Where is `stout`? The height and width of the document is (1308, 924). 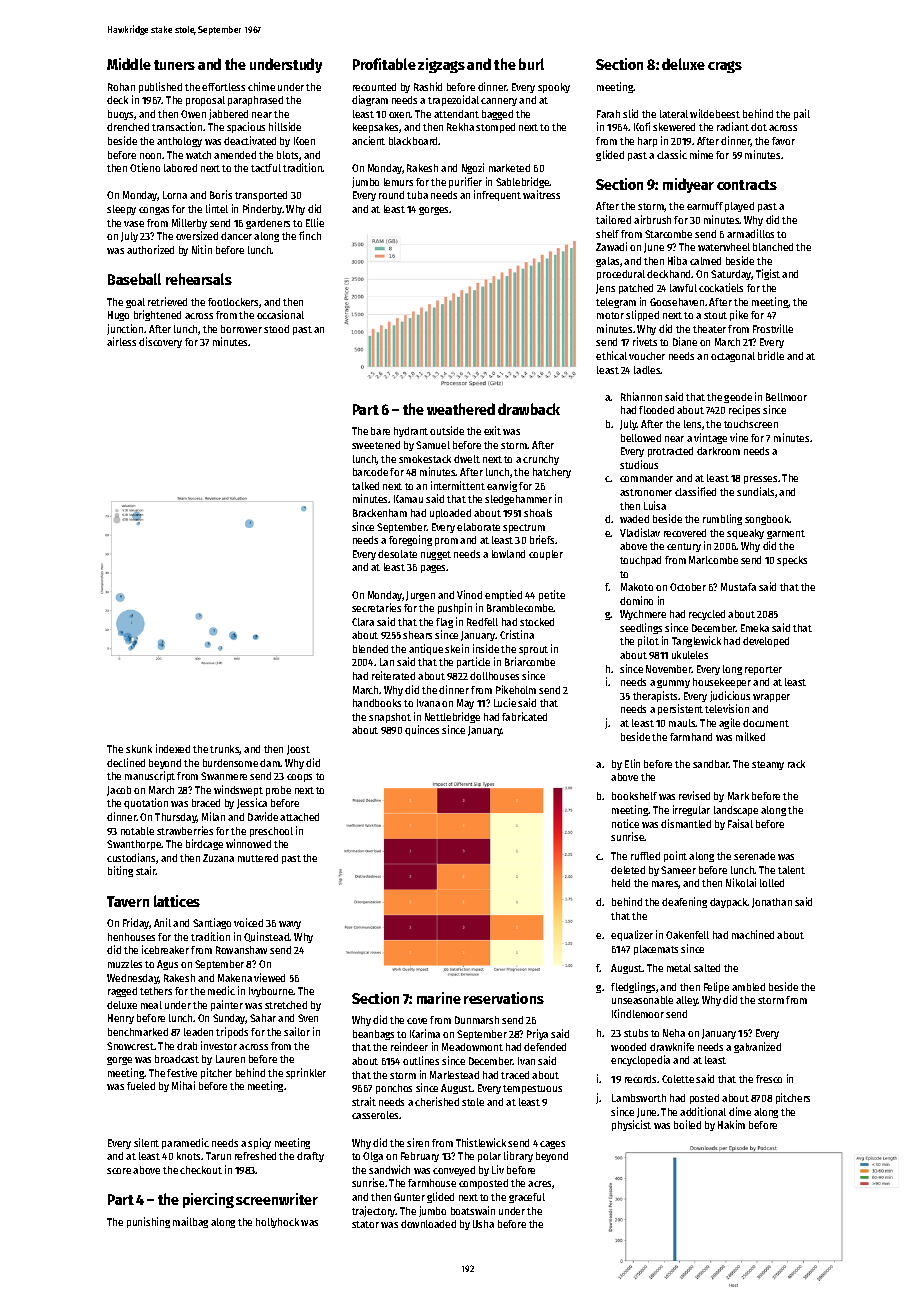 stout is located at coordinates (715, 315).
